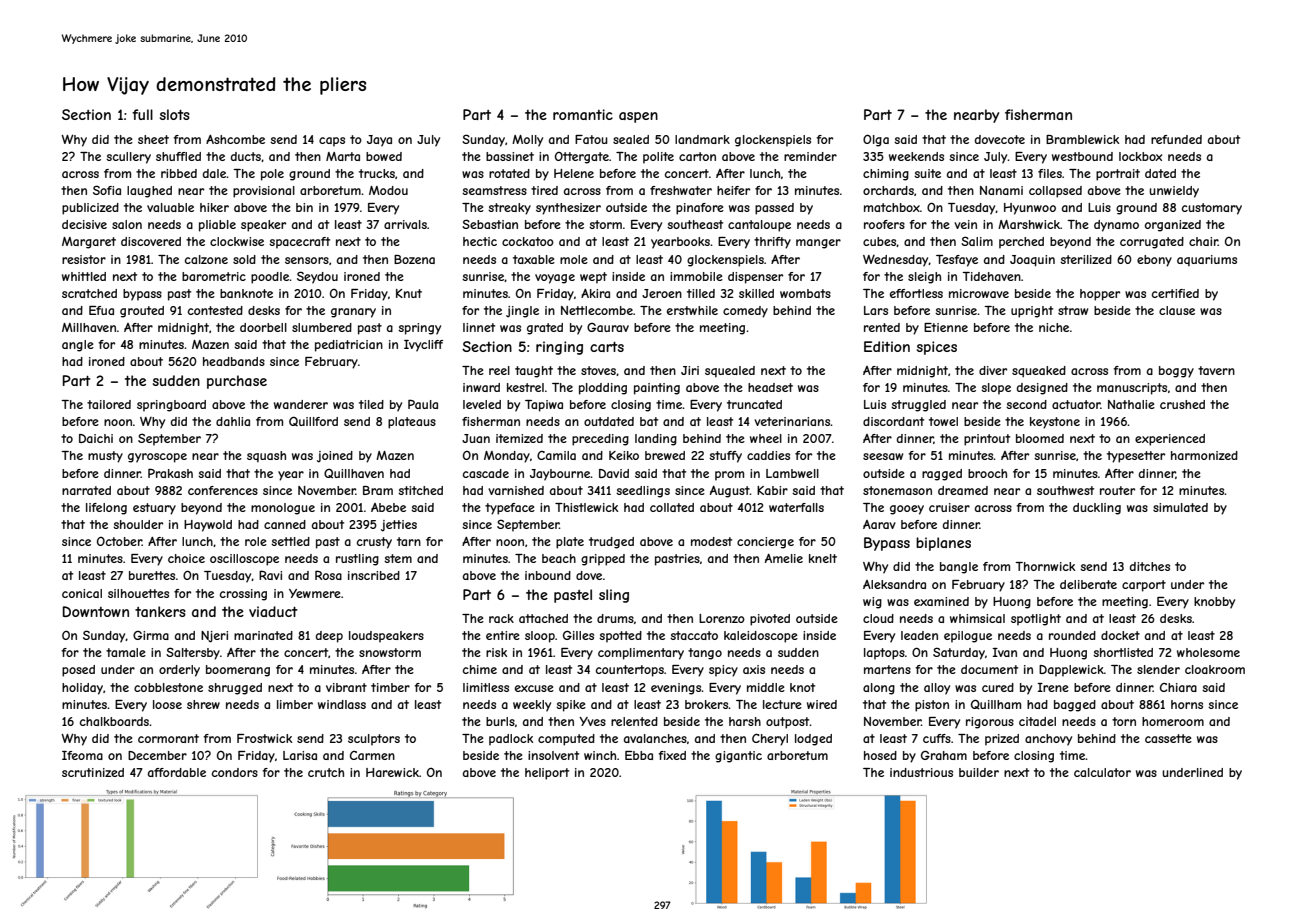 This screenshot has height=924, width=1308. Describe the element at coordinates (979, 772) in the screenshot. I see `builder` at that location.
